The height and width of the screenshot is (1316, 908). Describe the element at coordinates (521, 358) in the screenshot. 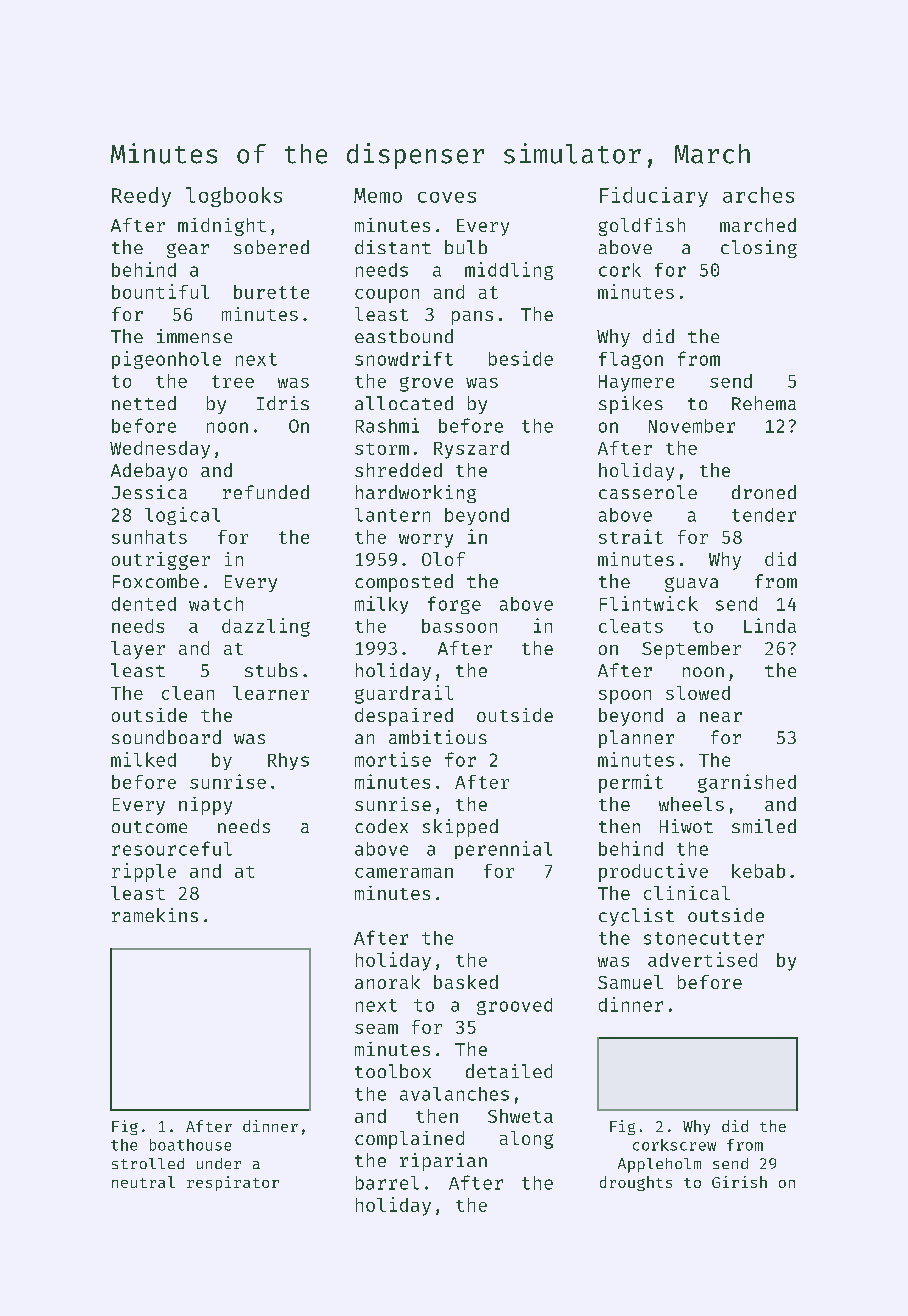

I see `beside` at that location.
